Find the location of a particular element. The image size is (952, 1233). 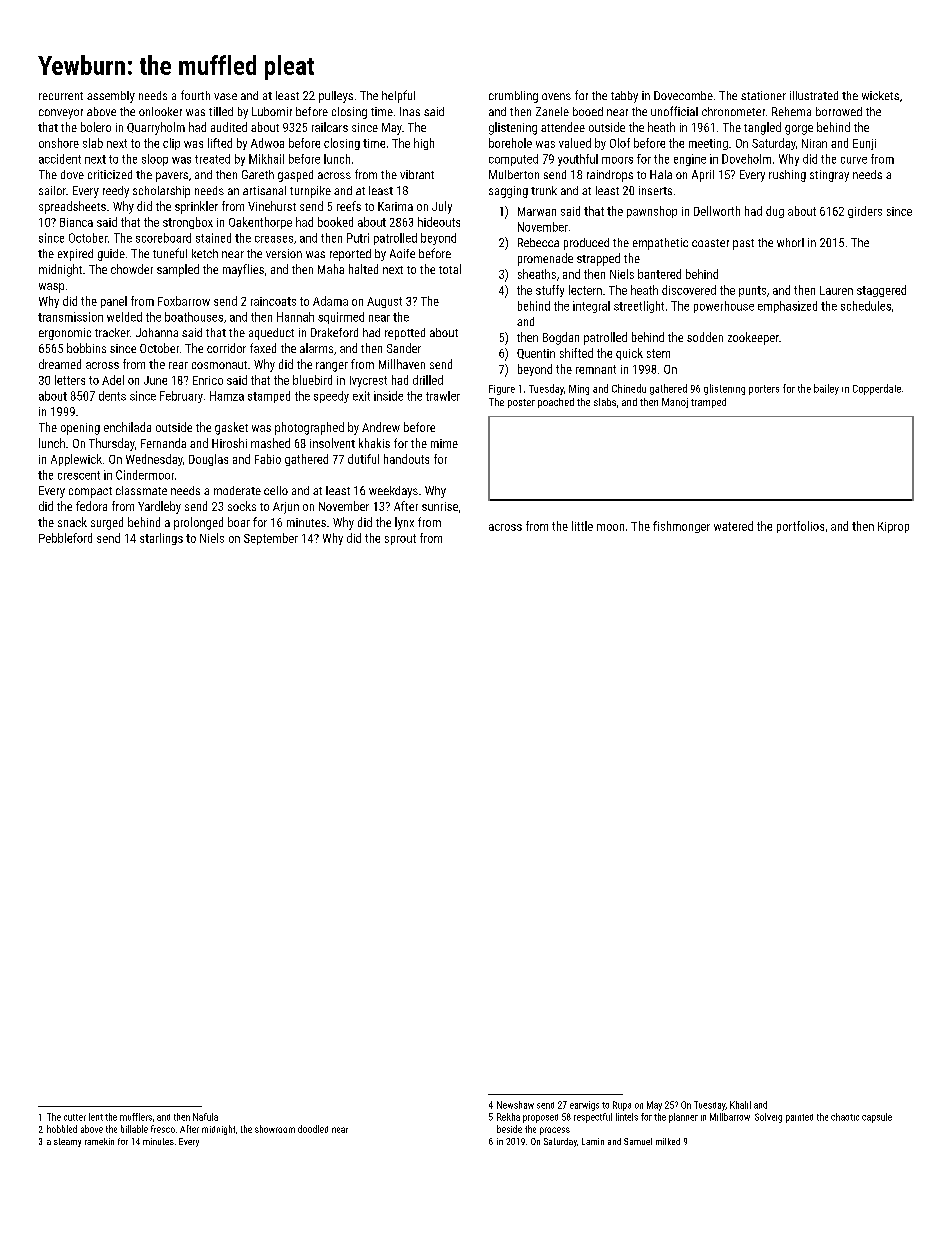

sprout is located at coordinates (400, 539).
